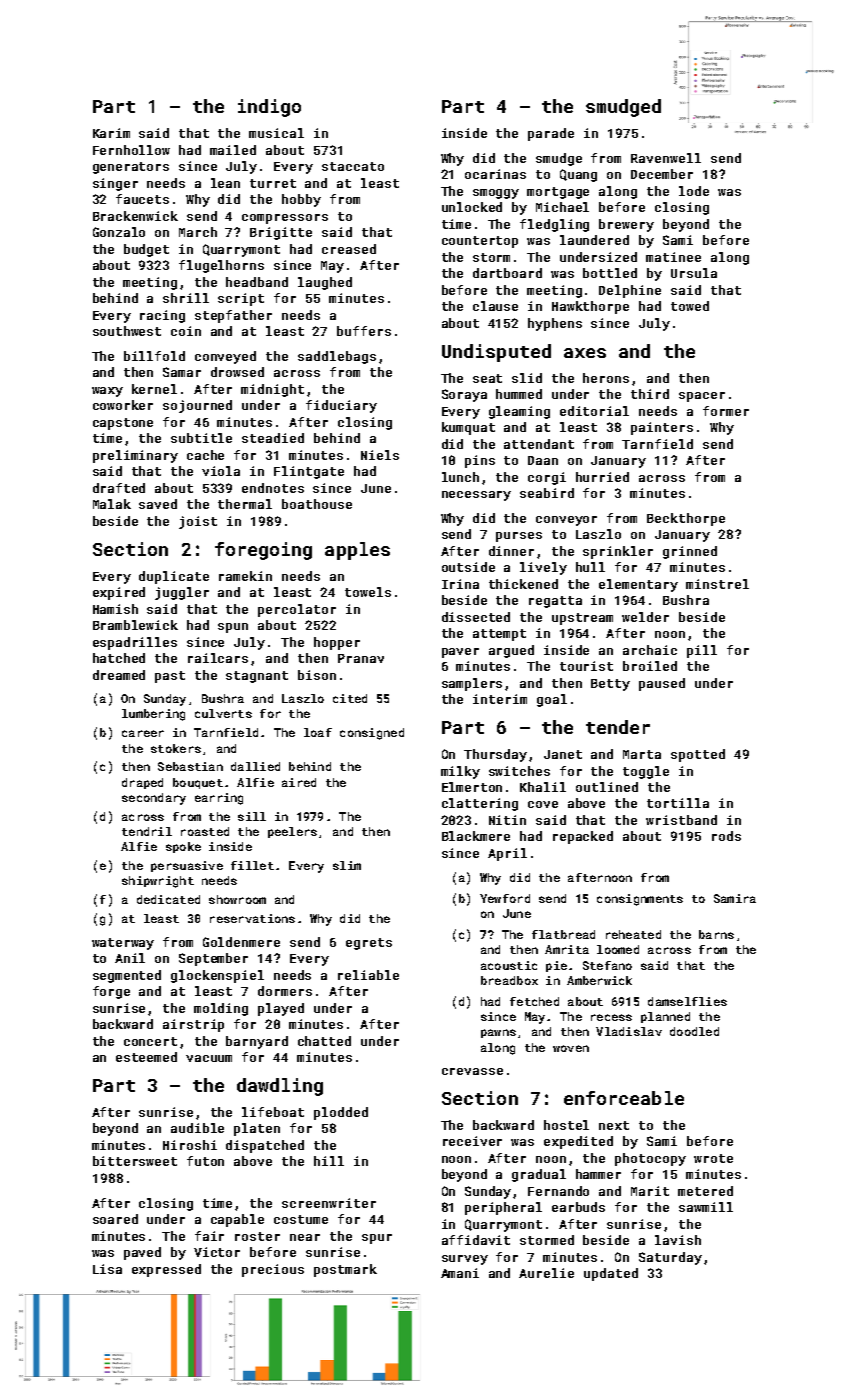 This document has height=1400, width=849. I want to click on spacer, so click(702, 397).
